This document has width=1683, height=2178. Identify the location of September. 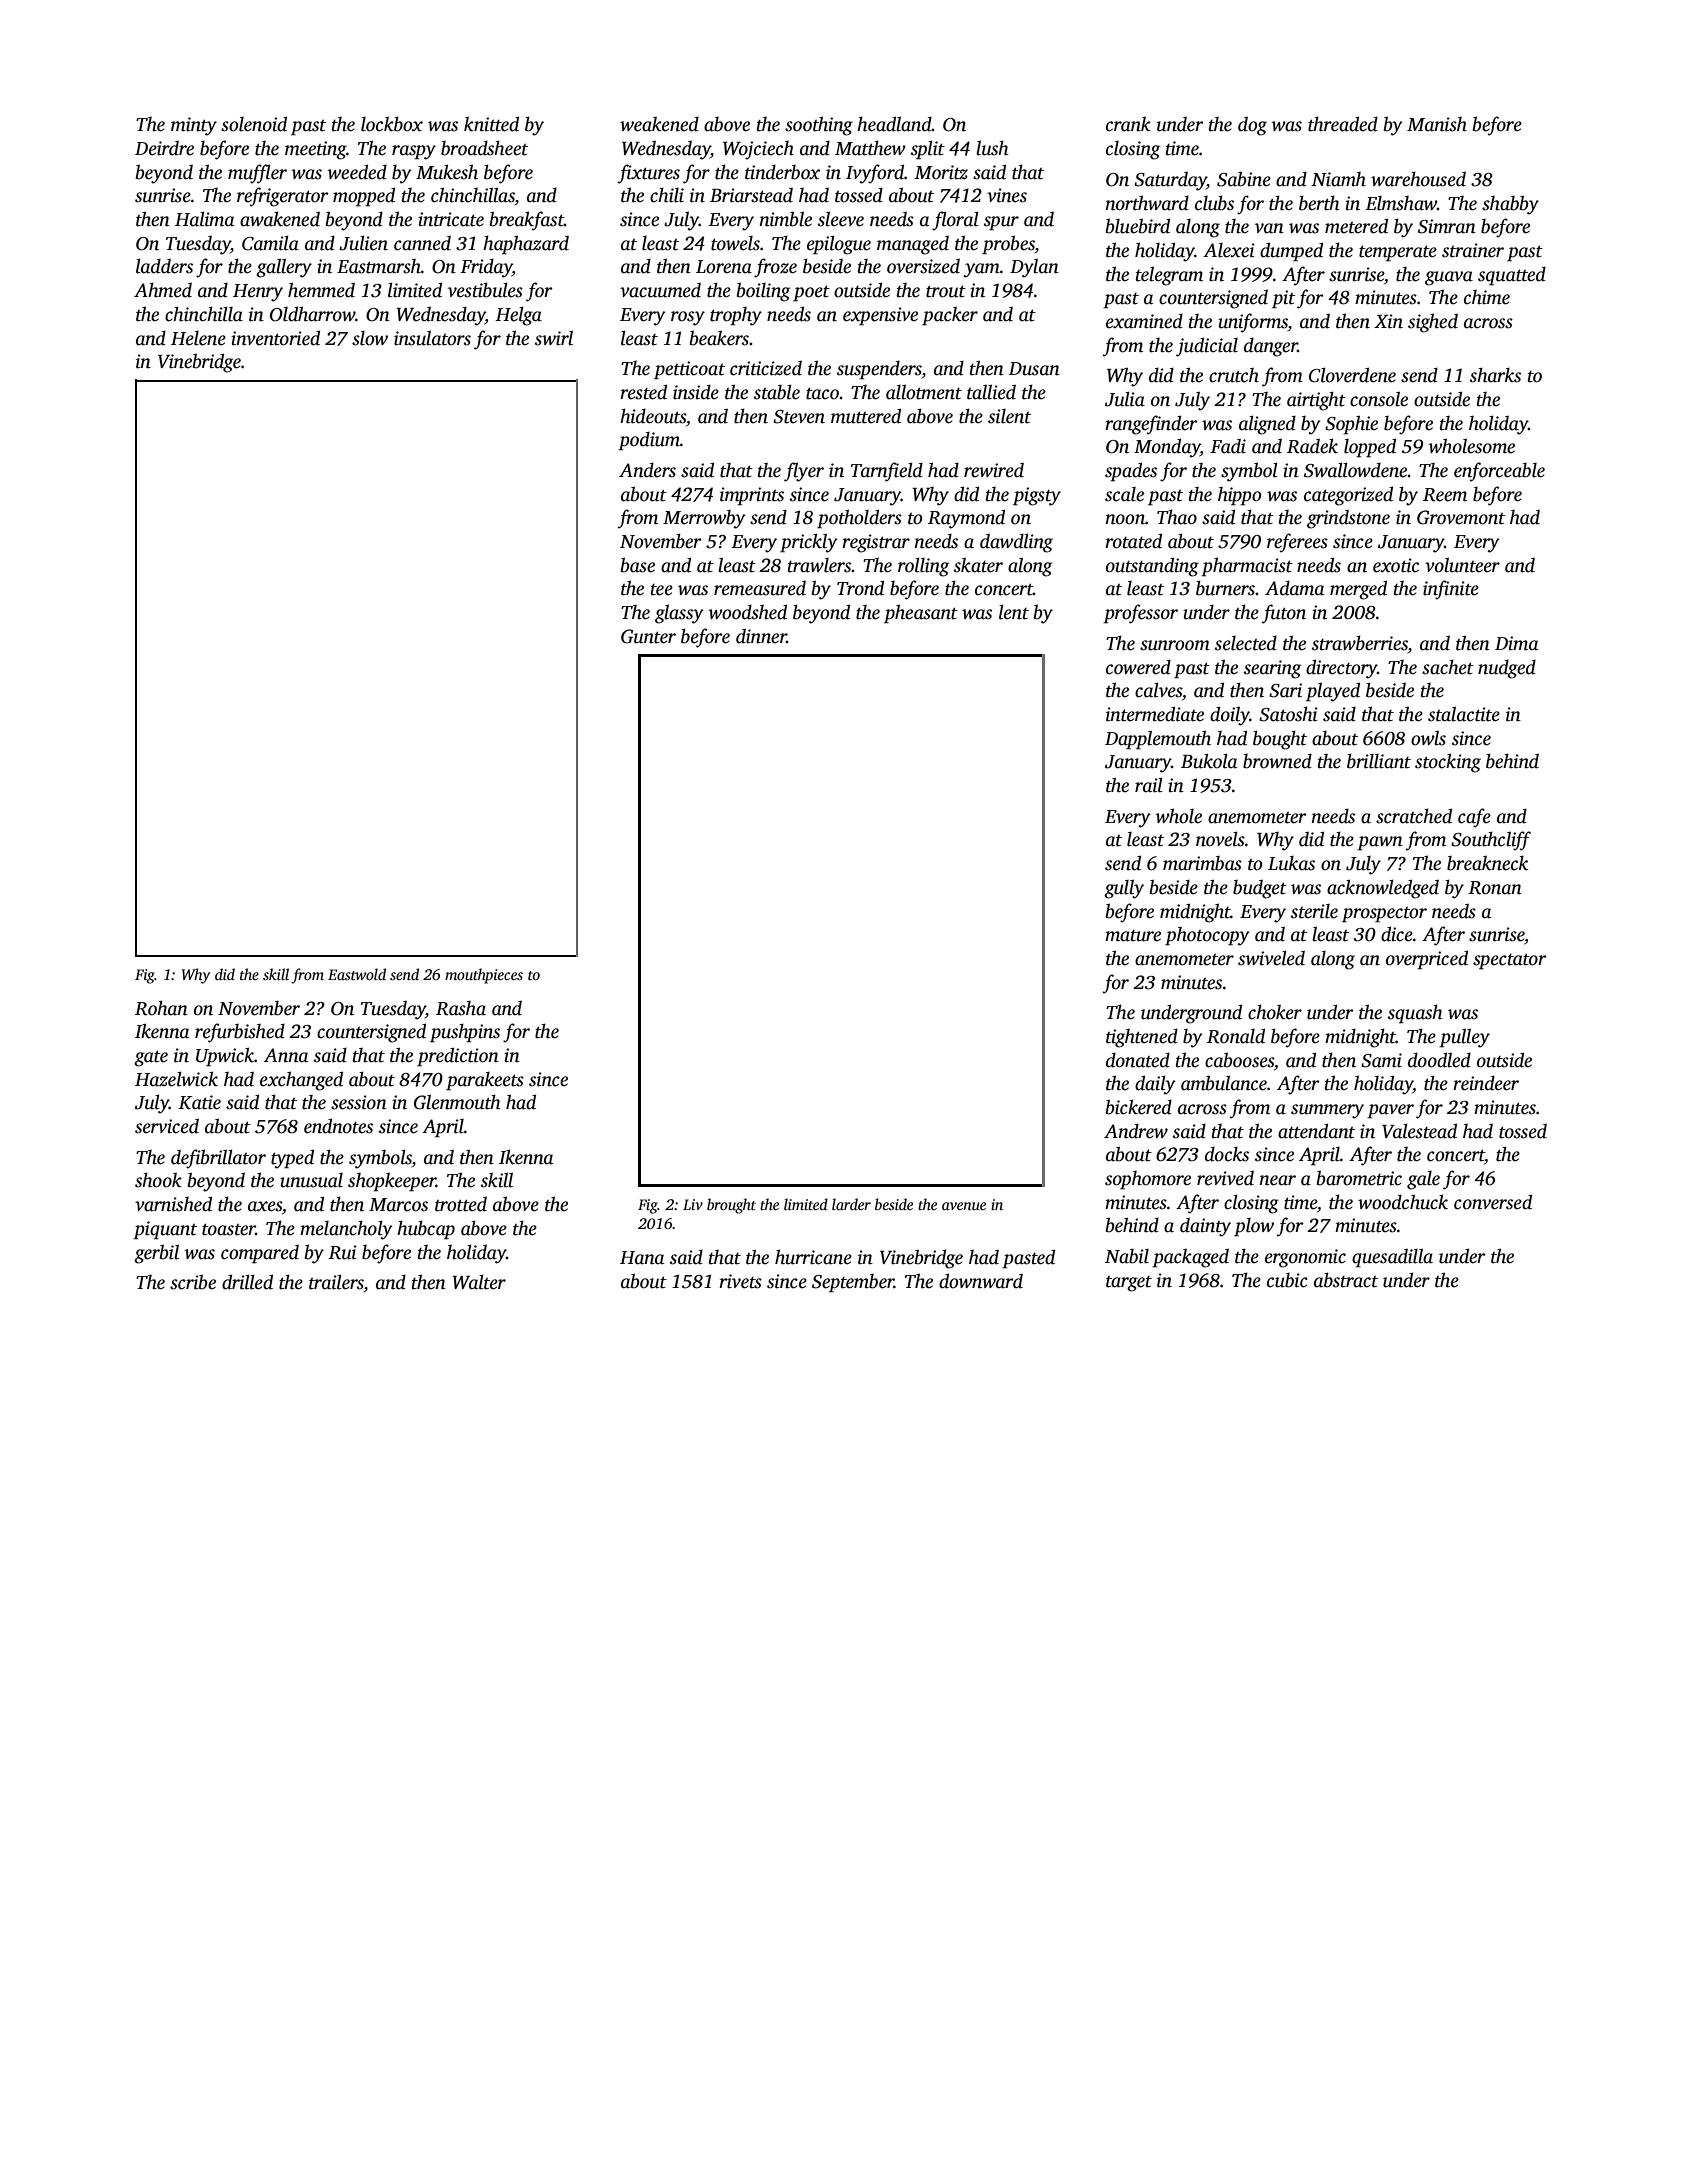
(853, 1283).
